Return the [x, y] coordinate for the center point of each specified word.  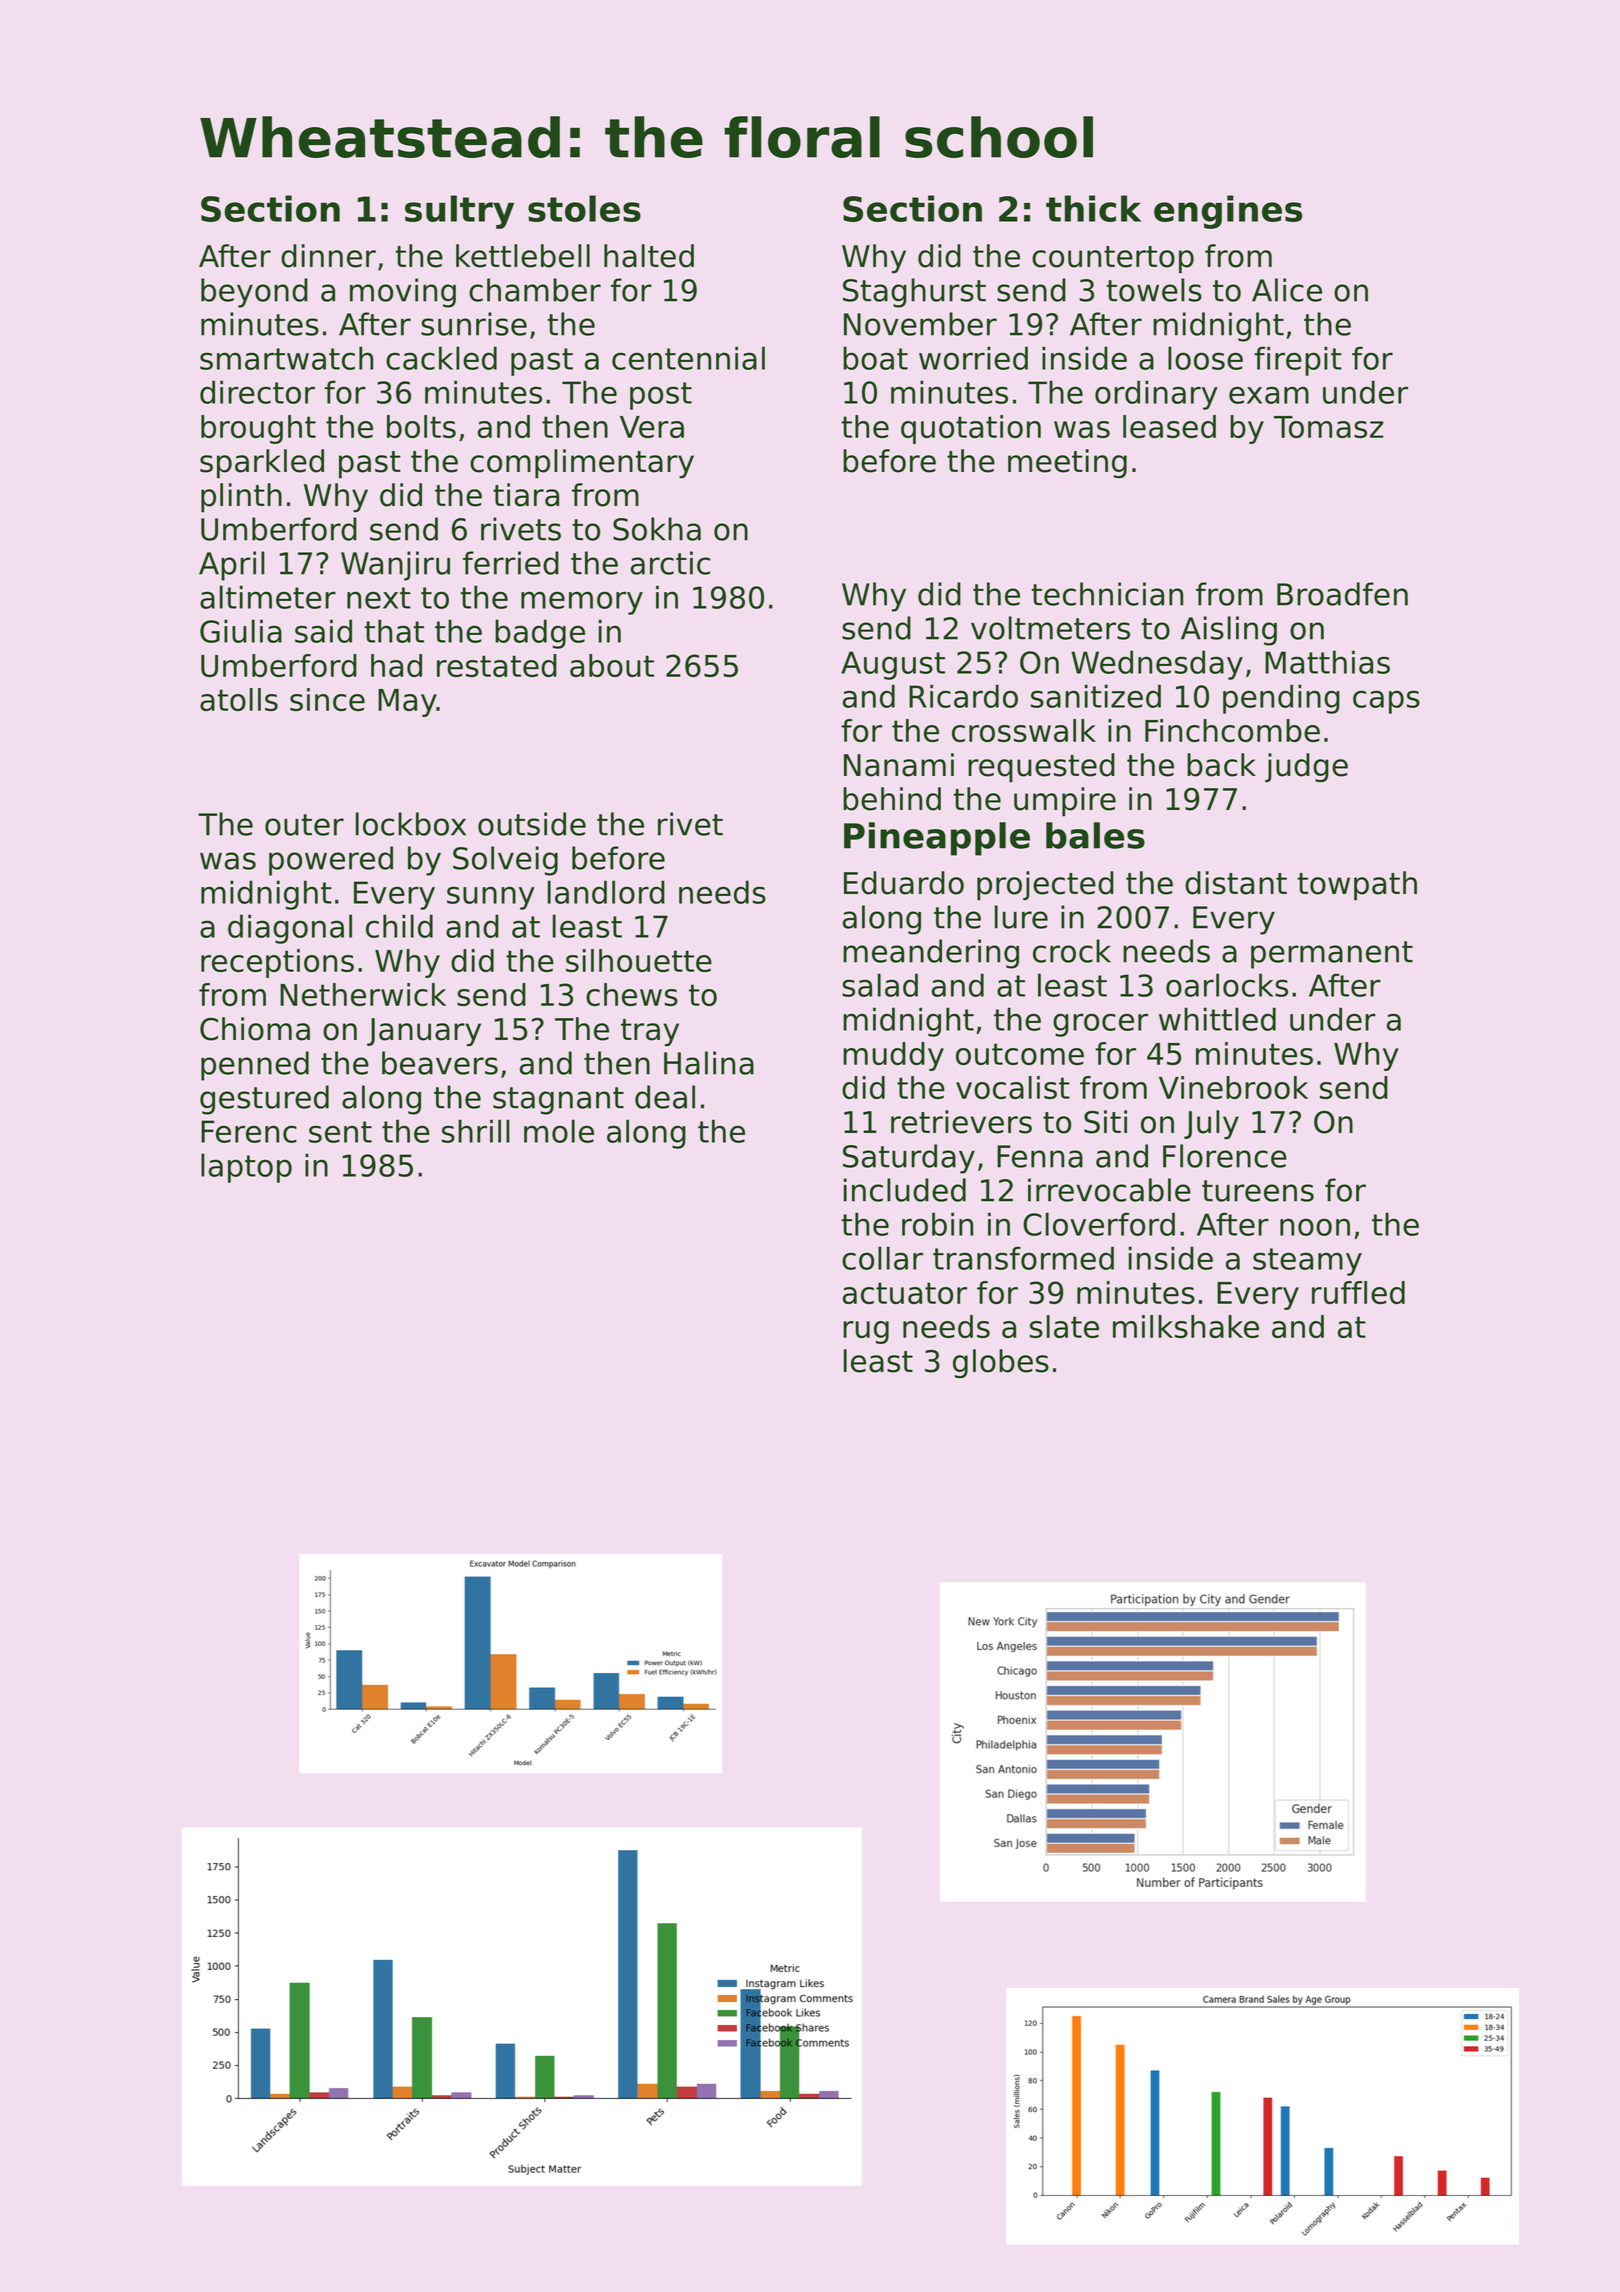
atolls [239, 699]
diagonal [290, 929]
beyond [254, 293]
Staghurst [914, 293]
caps [1386, 702]
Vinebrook [1233, 1087]
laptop [246, 1168]
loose [1205, 358]
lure [1021, 917]
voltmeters [1050, 628]
